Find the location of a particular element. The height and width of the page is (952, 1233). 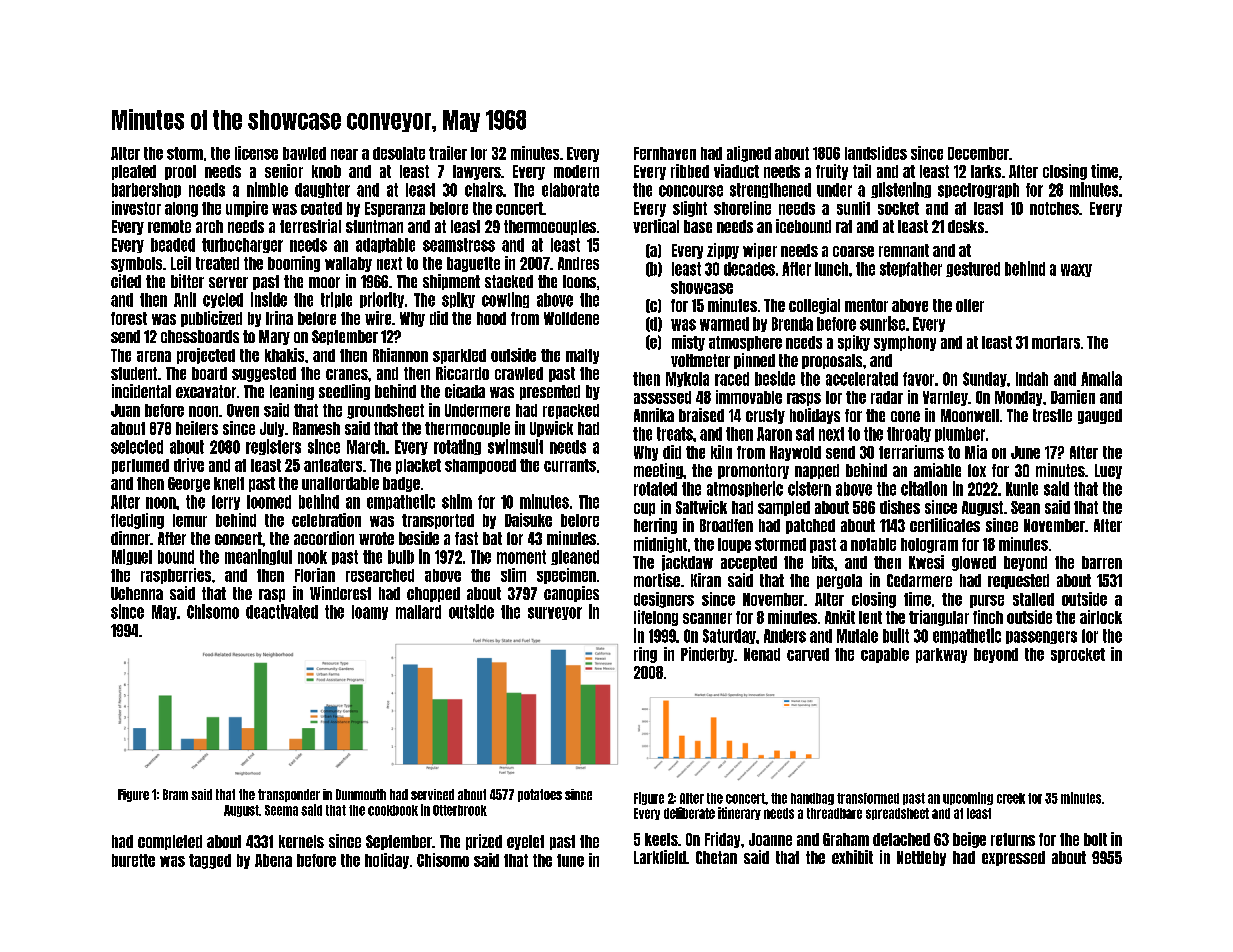

expressed is located at coordinates (1013, 858).
